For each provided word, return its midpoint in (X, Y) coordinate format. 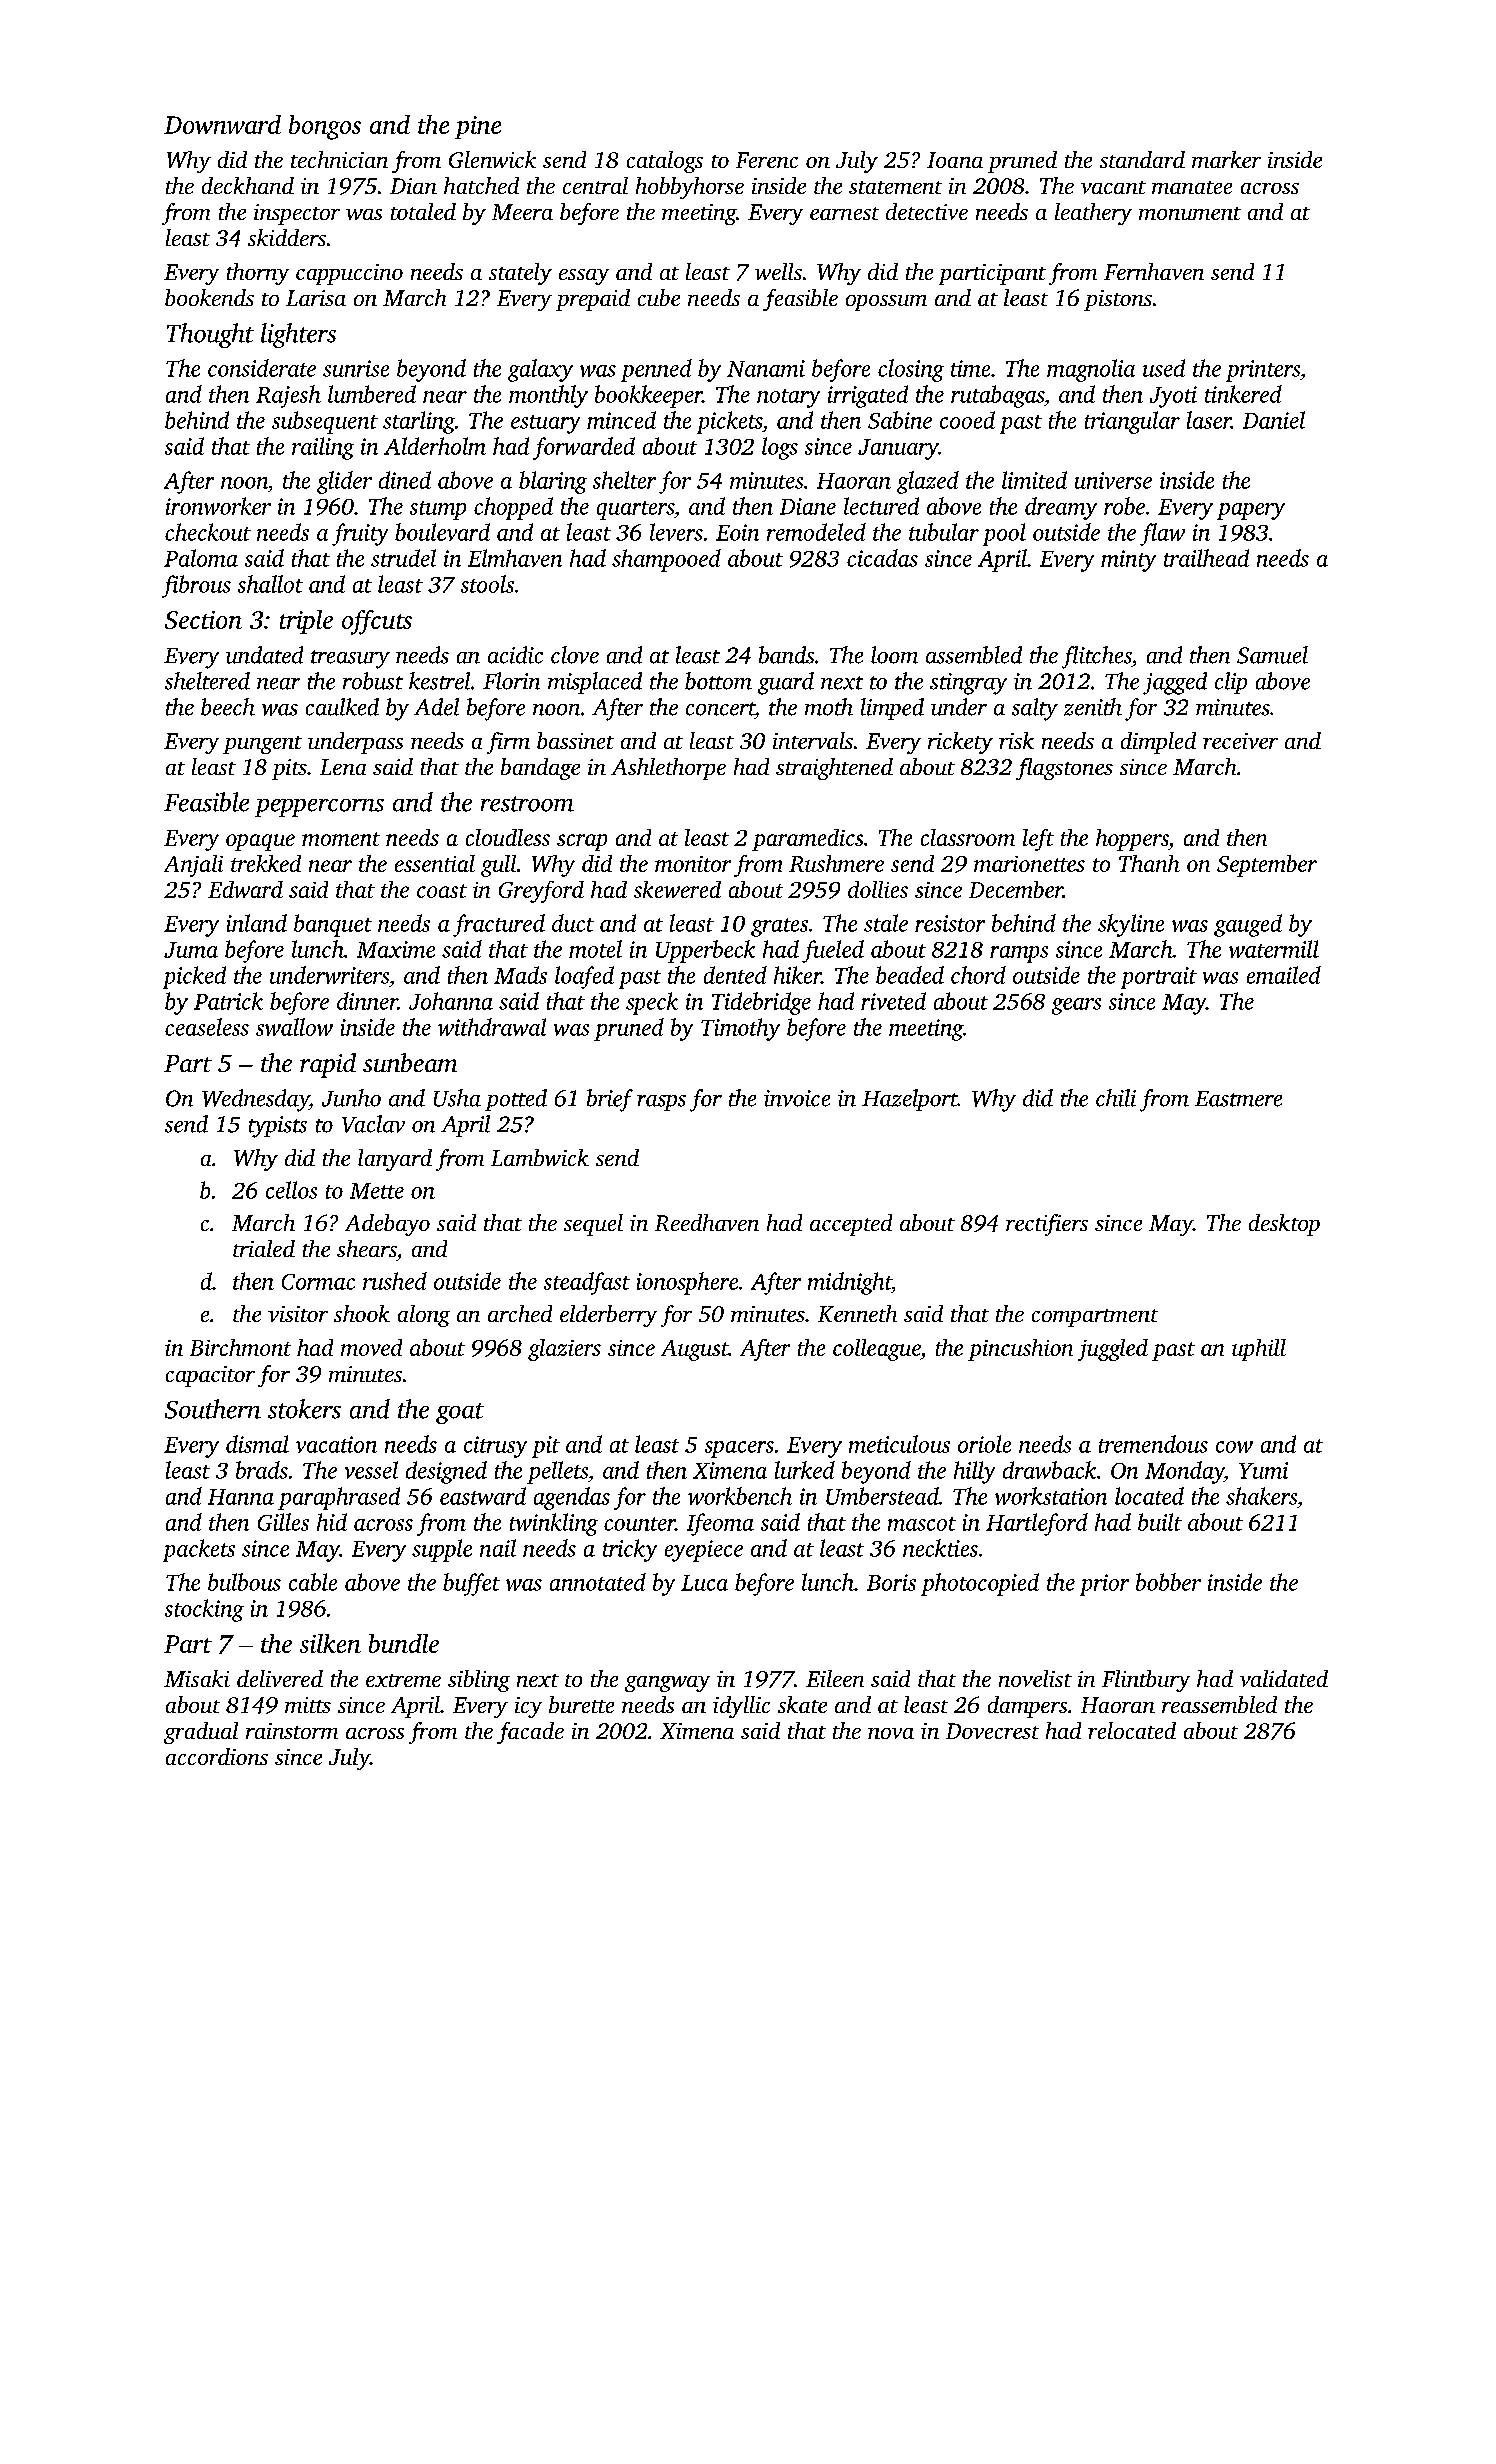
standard (1142, 159)
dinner (367, 1001)
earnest (844, 213)
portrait (1159, 978)
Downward (222, 124)
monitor (693, 864)
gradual (201, 1733)
